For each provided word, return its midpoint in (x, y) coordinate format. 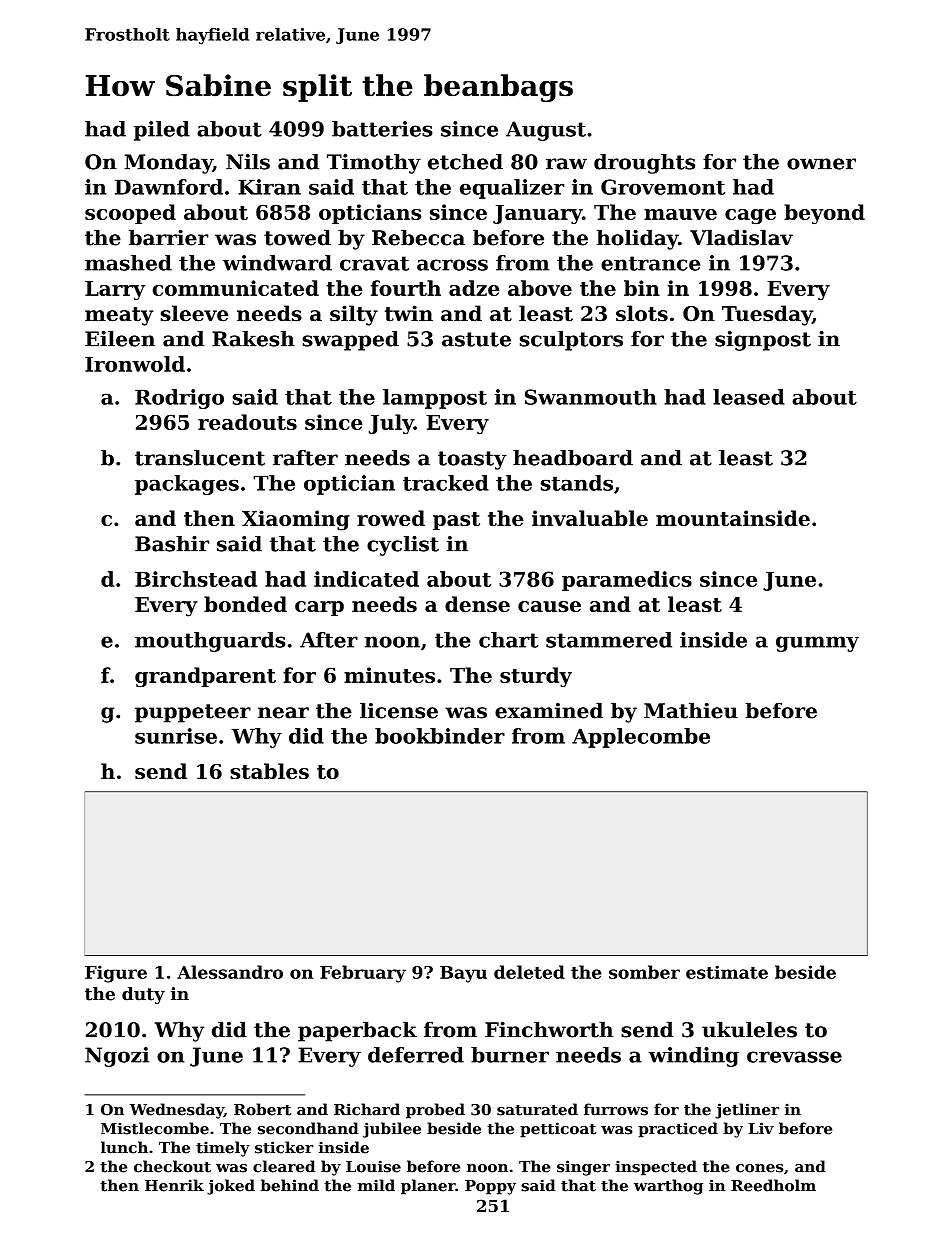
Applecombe (641, 738)
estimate (727, 972)
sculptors (571, 341)
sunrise (176, 736)
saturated (537, 1109)
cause (549, 606)
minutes (389, 675)
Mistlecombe (155, 1128)
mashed (128, 263)
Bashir (172, 544)
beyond (824, 214)
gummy (817, 644)
